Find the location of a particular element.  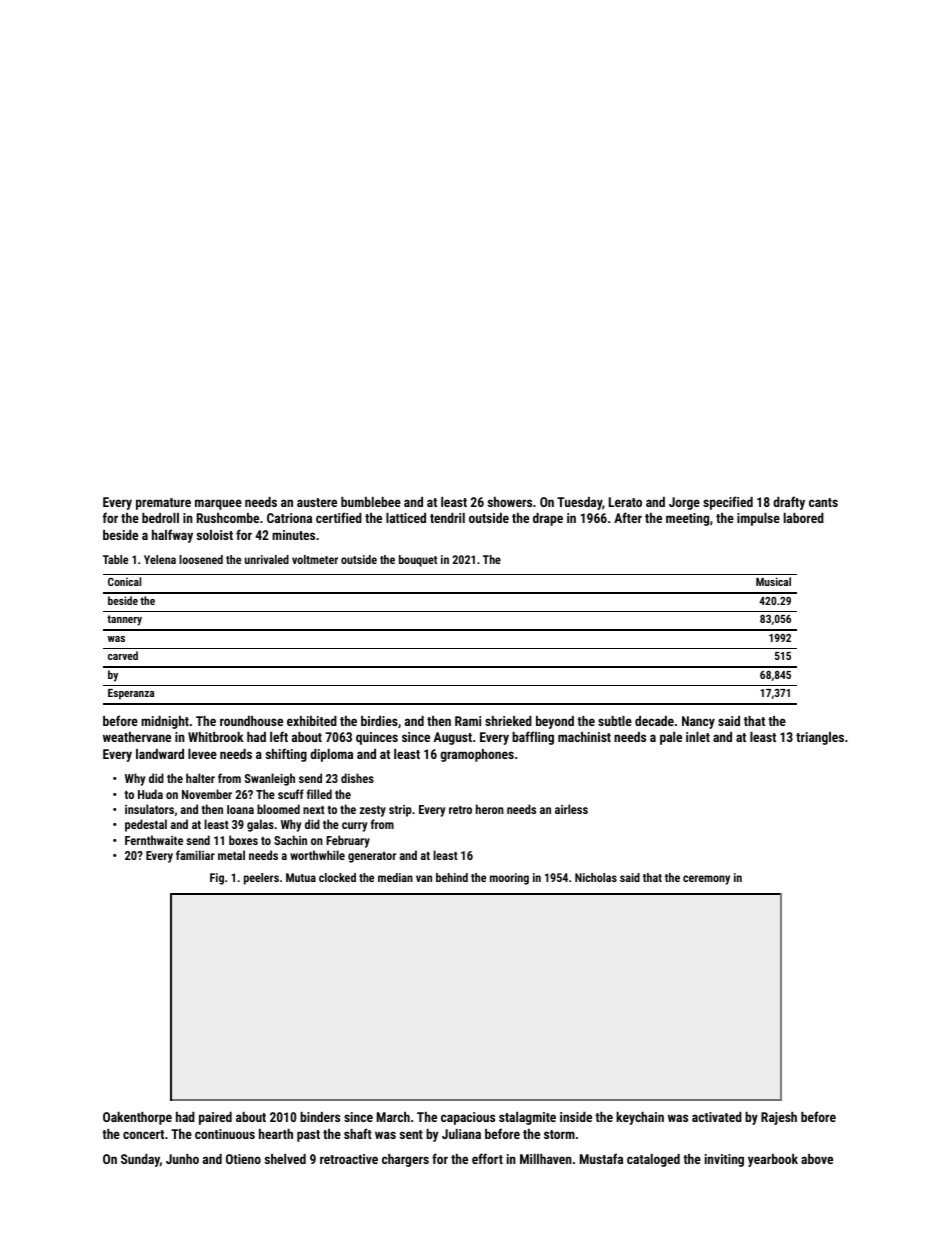

drape is located at coordinates (548, 519).
